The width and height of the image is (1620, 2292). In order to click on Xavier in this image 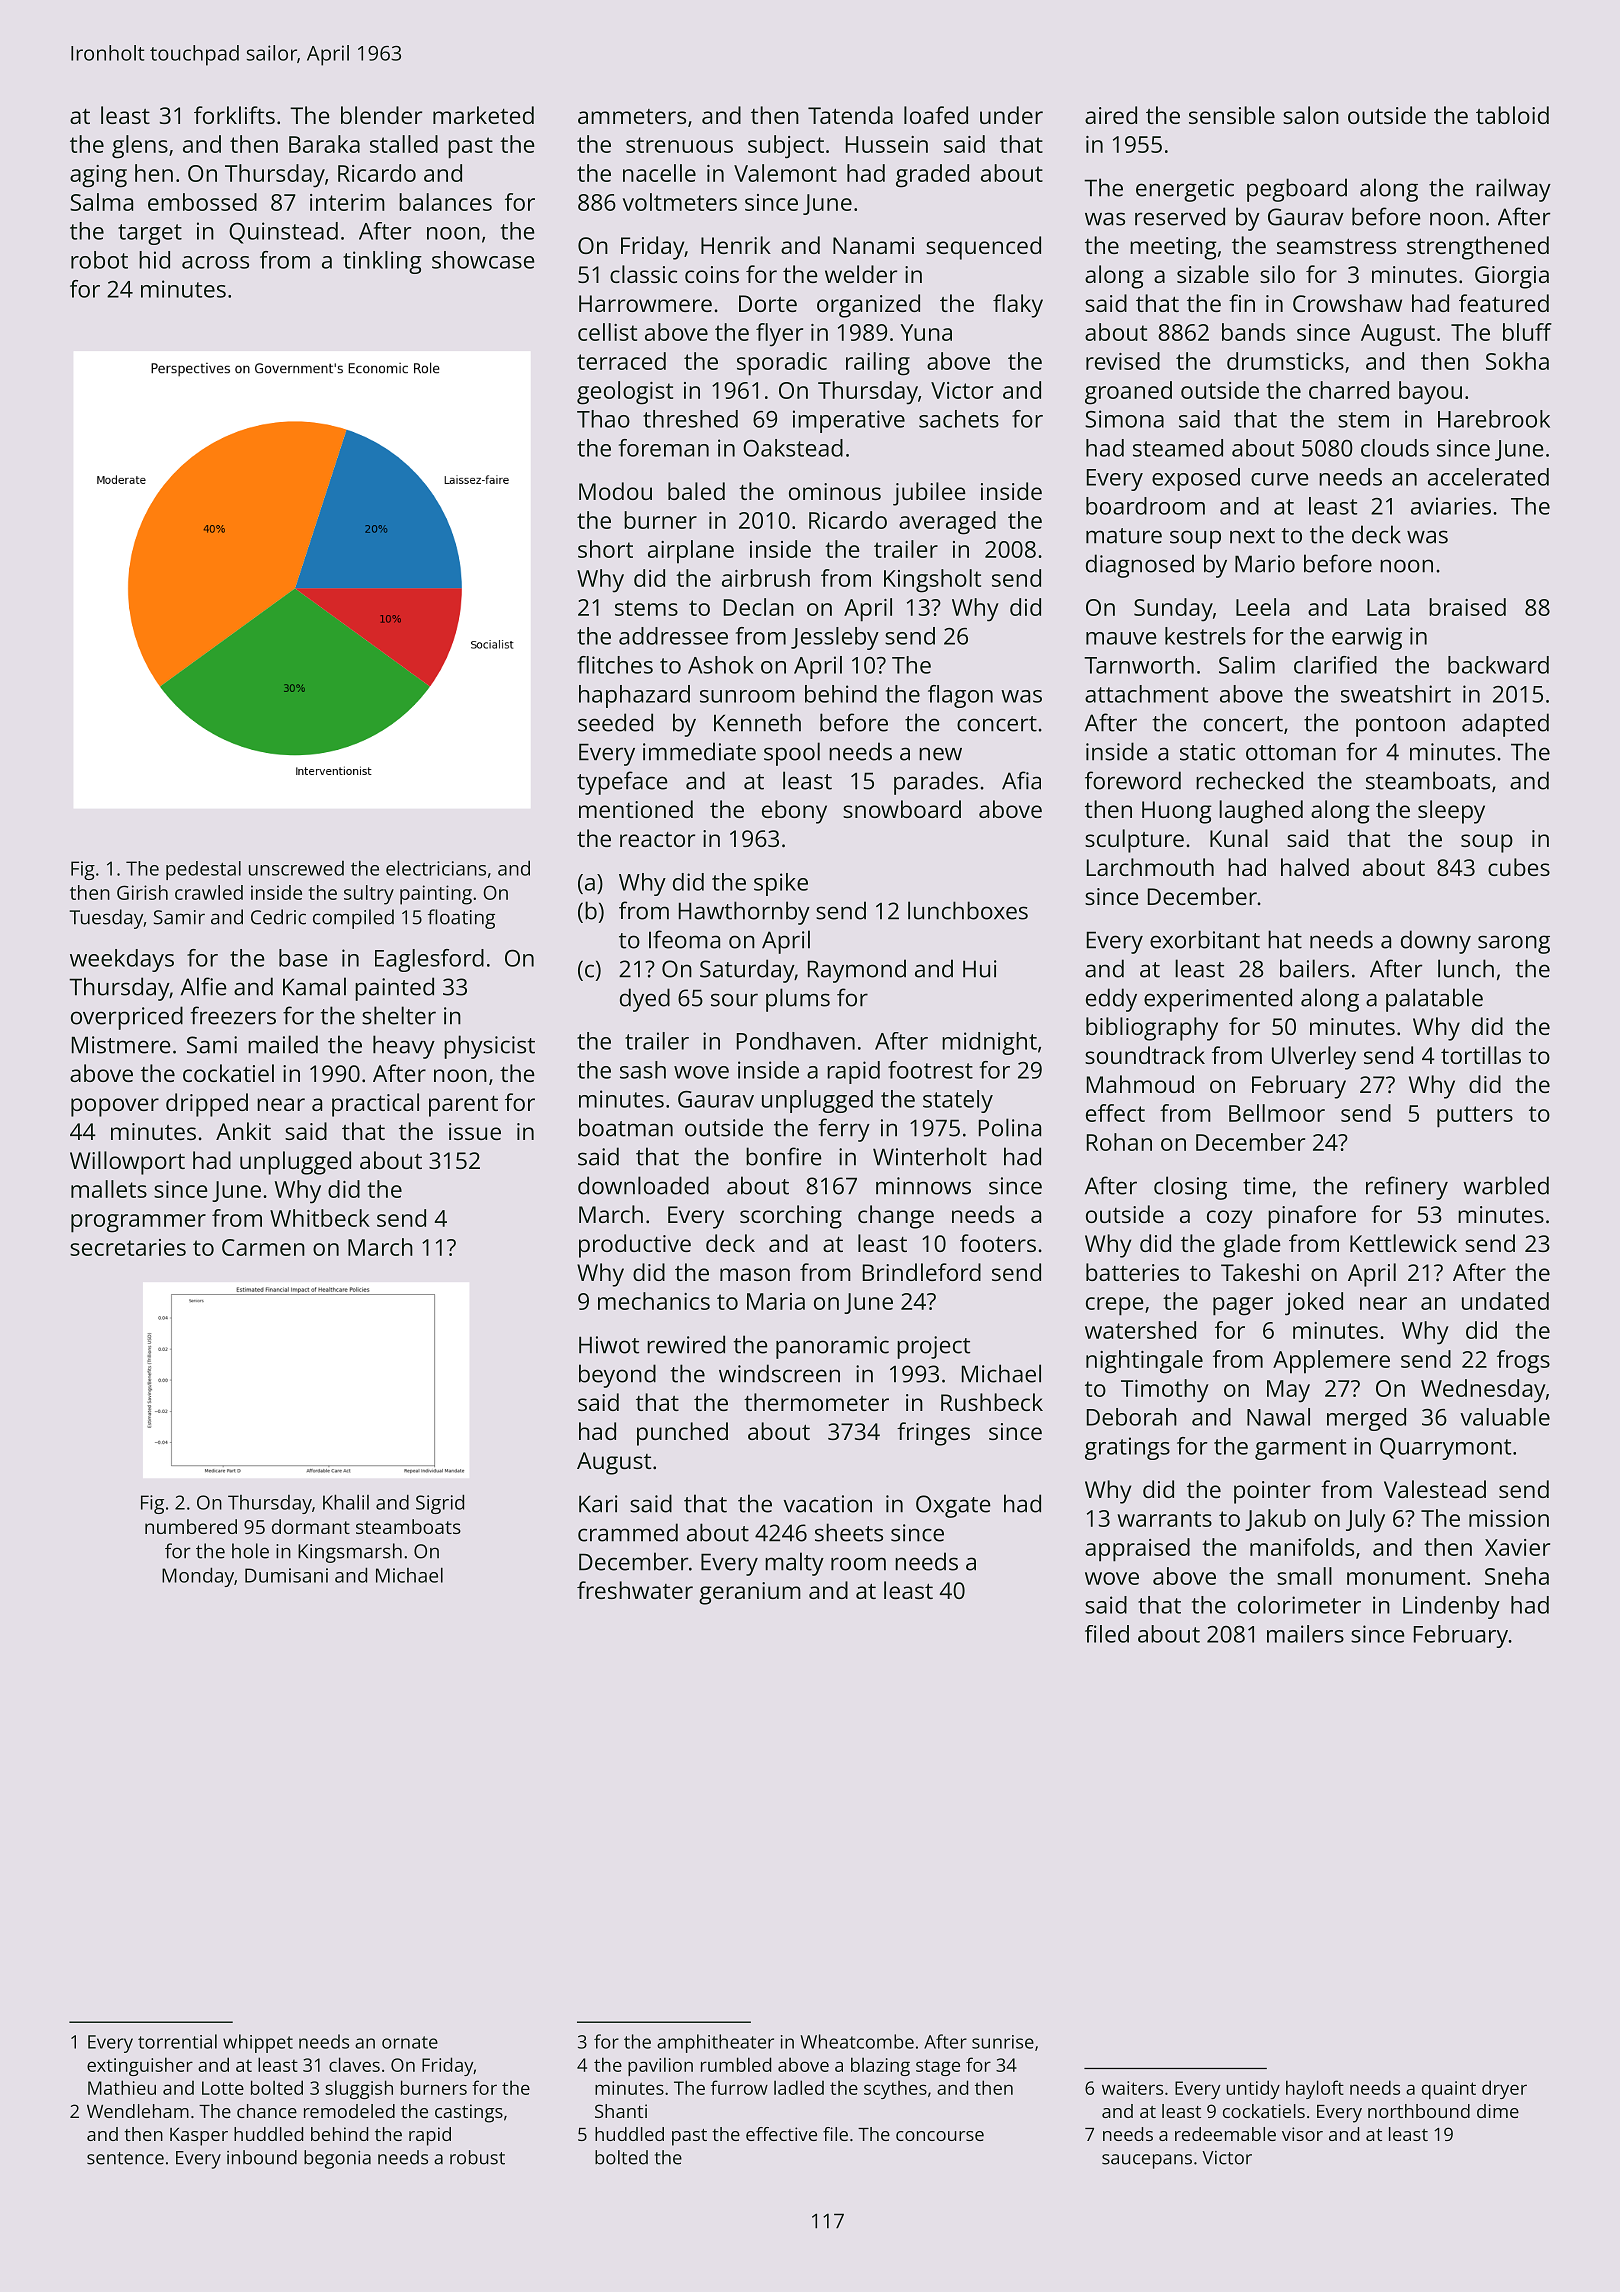, I will do `click(1517, 1547)`.
